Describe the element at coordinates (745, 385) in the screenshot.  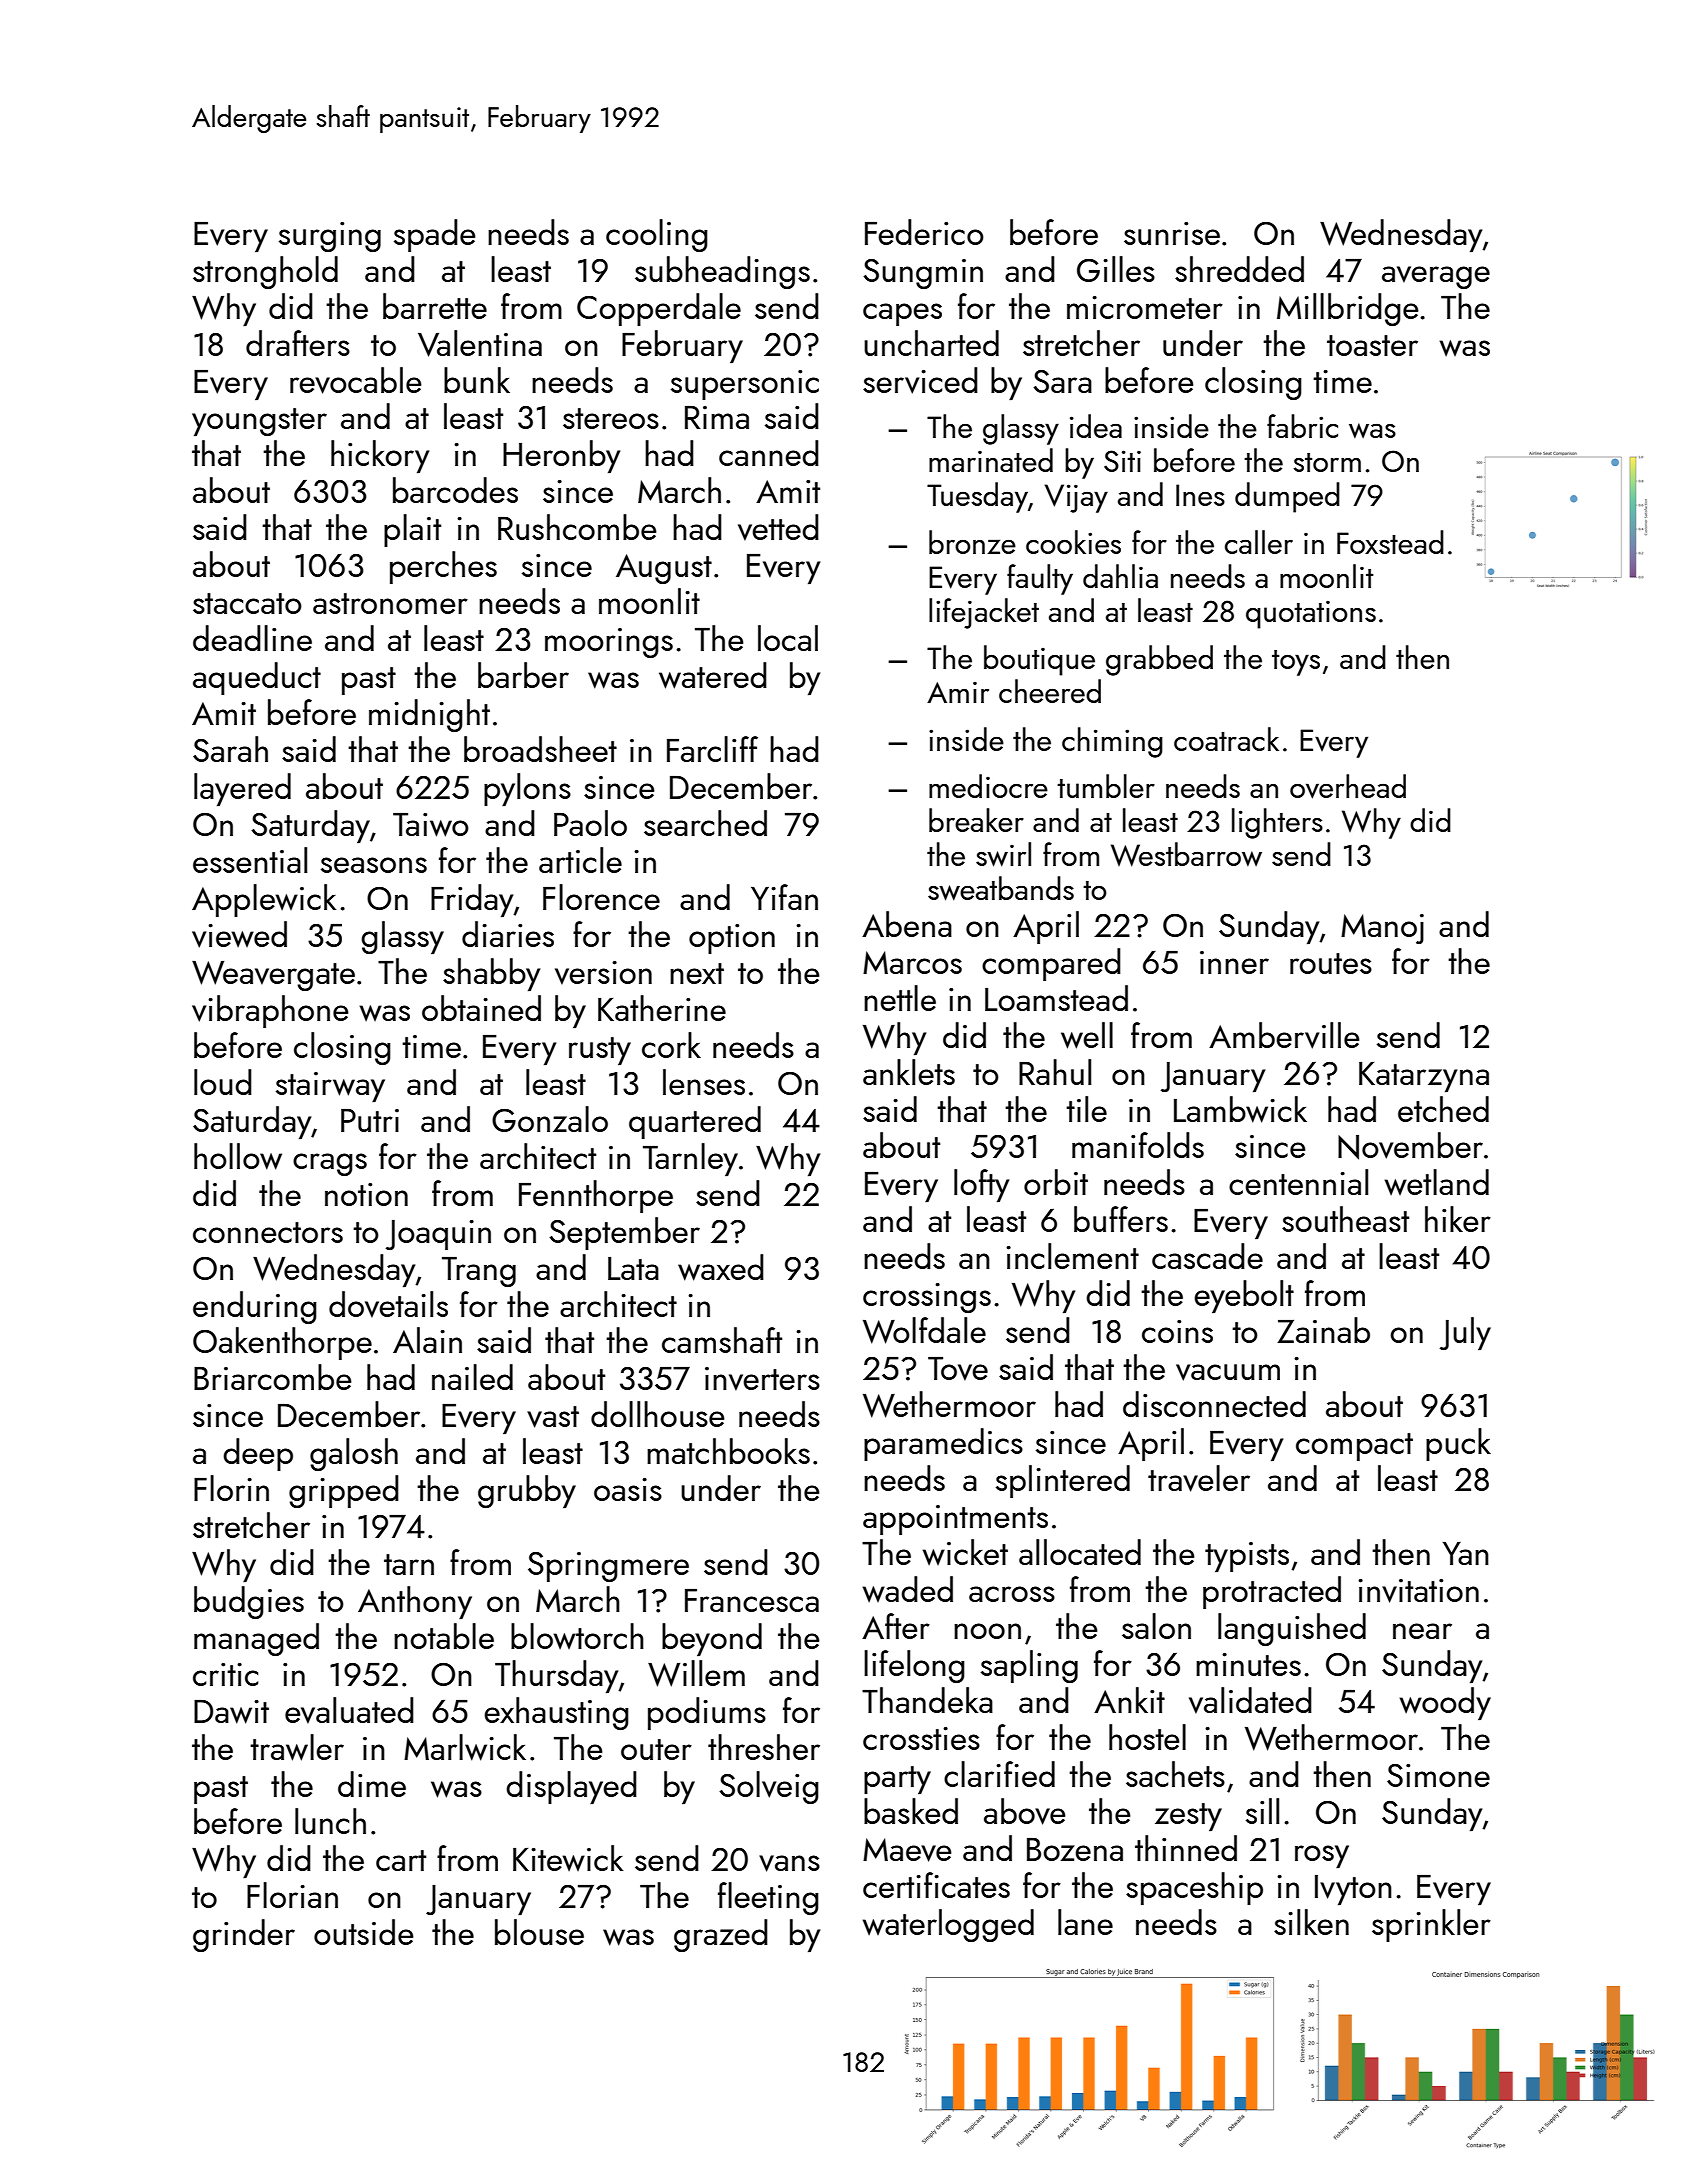
I see `supersonic` at that location.
